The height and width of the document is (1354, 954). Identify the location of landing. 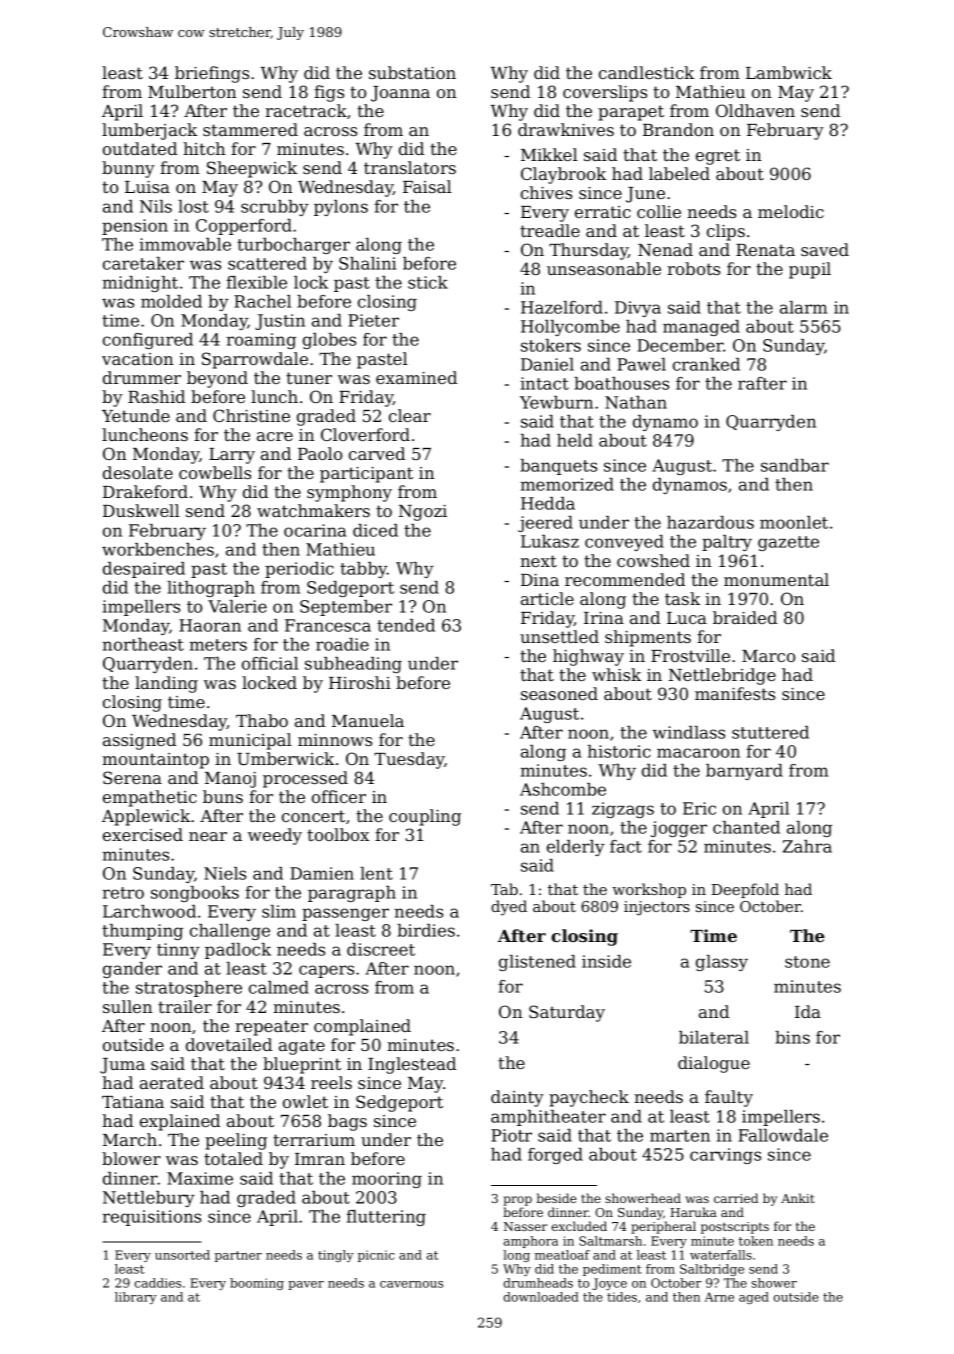
(166, 684).
